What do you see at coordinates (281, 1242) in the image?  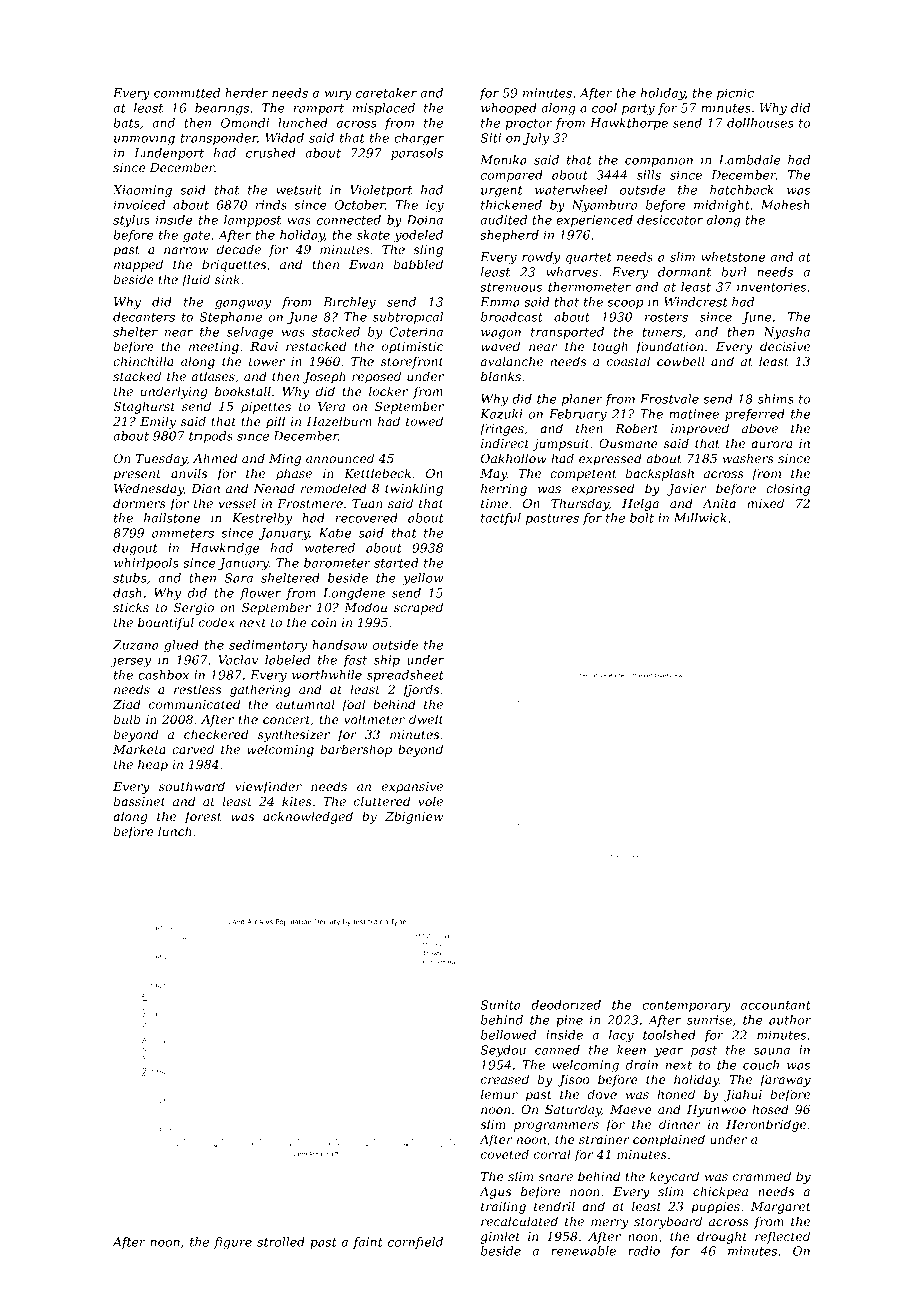 I see `strolled` at bounding box center [281, 1242].
